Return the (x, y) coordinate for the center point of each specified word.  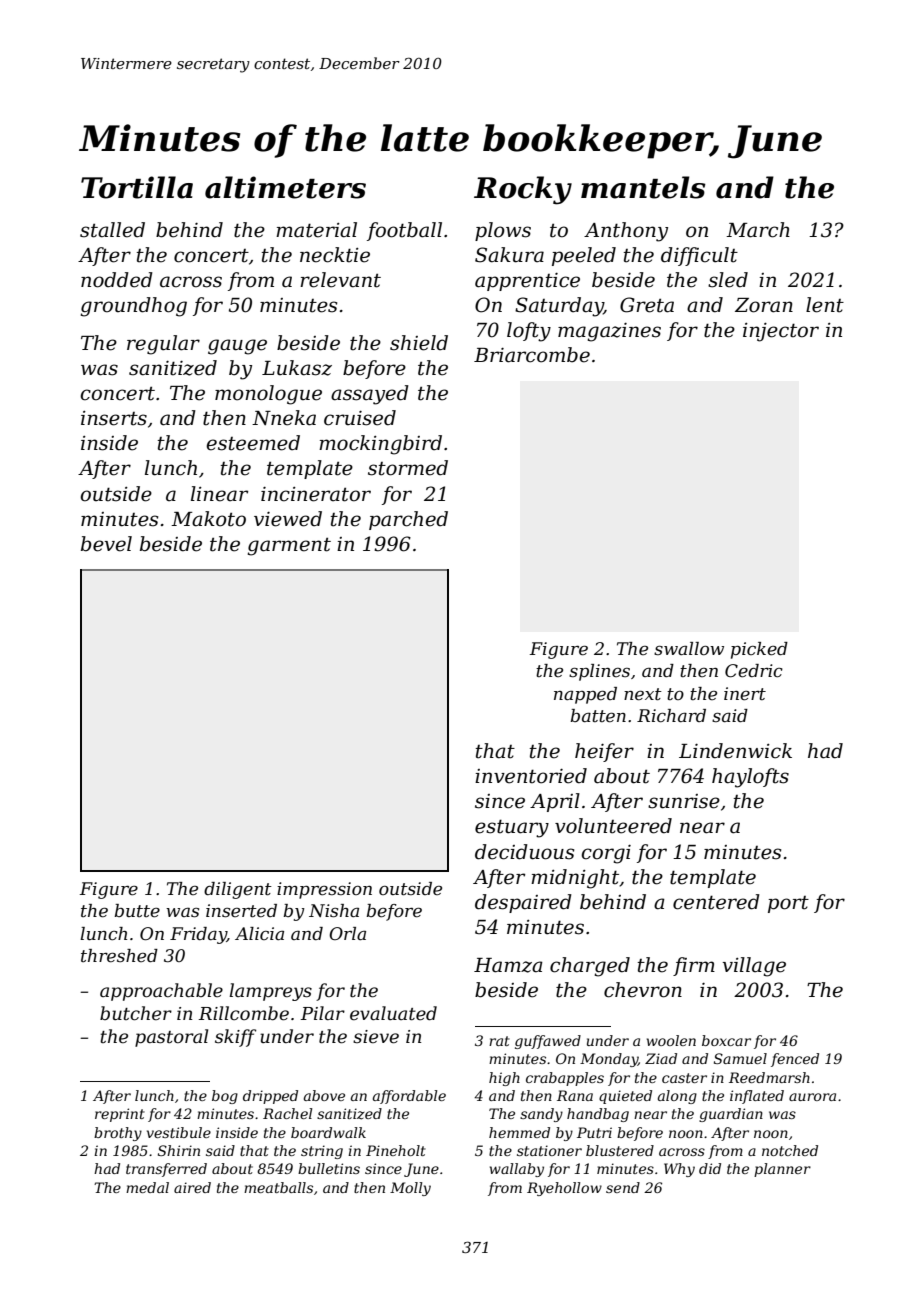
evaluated (393, 1013)
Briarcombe (532, 355)
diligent (238, 890)
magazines (609, 332)
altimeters (285, 187)
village (754, 967)
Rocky (523, 190)
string (322, 1152)
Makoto (208, 519)
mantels (643, 187)
